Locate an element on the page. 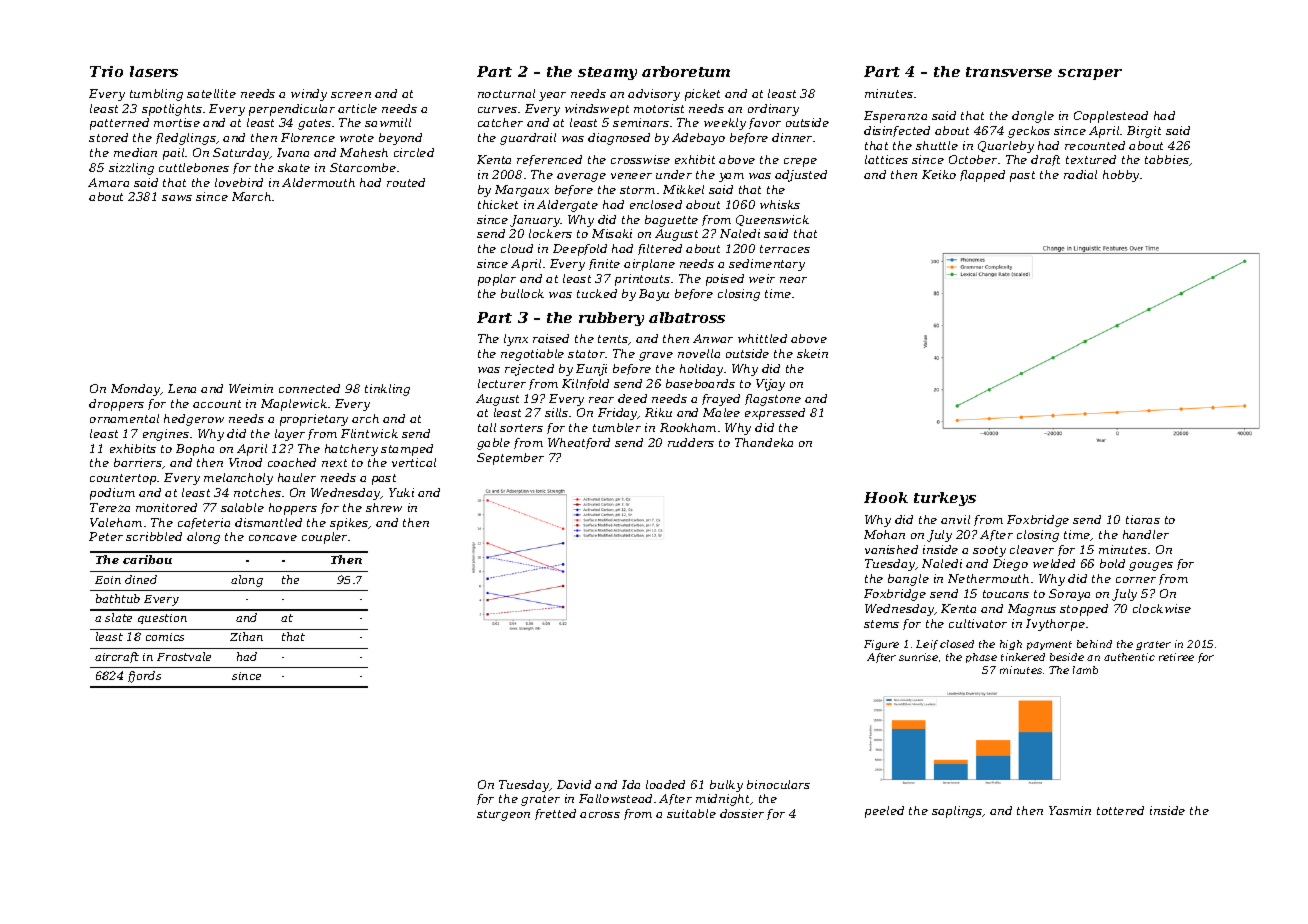 The height and width of the page is (924, 1308). Trio is located at coordinates (106, 71).
